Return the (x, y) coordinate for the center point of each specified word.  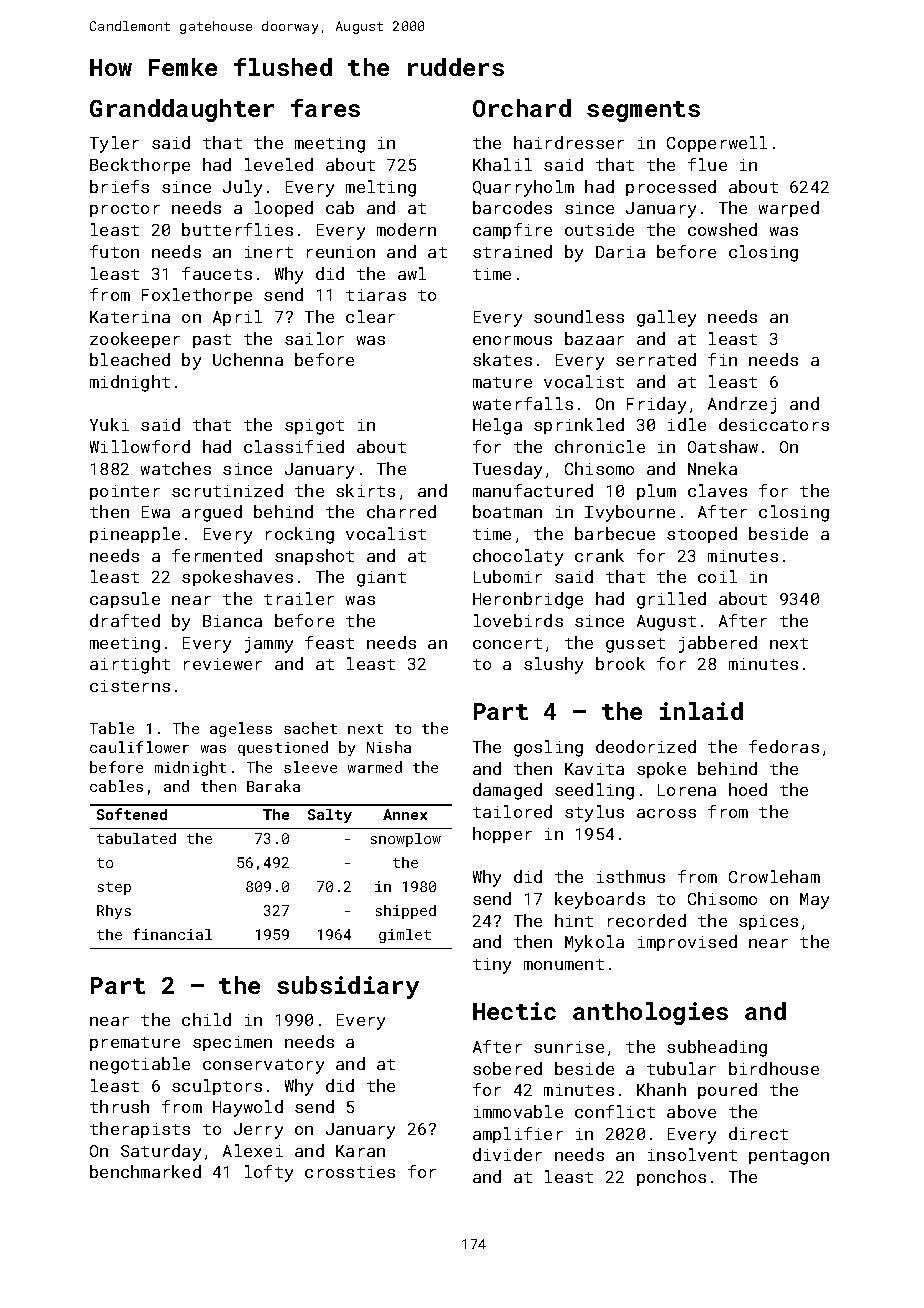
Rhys (114, 912)
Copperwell (717, 144)
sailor (314, 338)
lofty (269, 1173)
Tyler (114, 144)
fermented (217, 555)
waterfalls (523, 403)
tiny (492, 966)
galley (666, 318)
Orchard (522, 108)
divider (507, 1154)
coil (717, 576)
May (814, 901)
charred (401, 511)
